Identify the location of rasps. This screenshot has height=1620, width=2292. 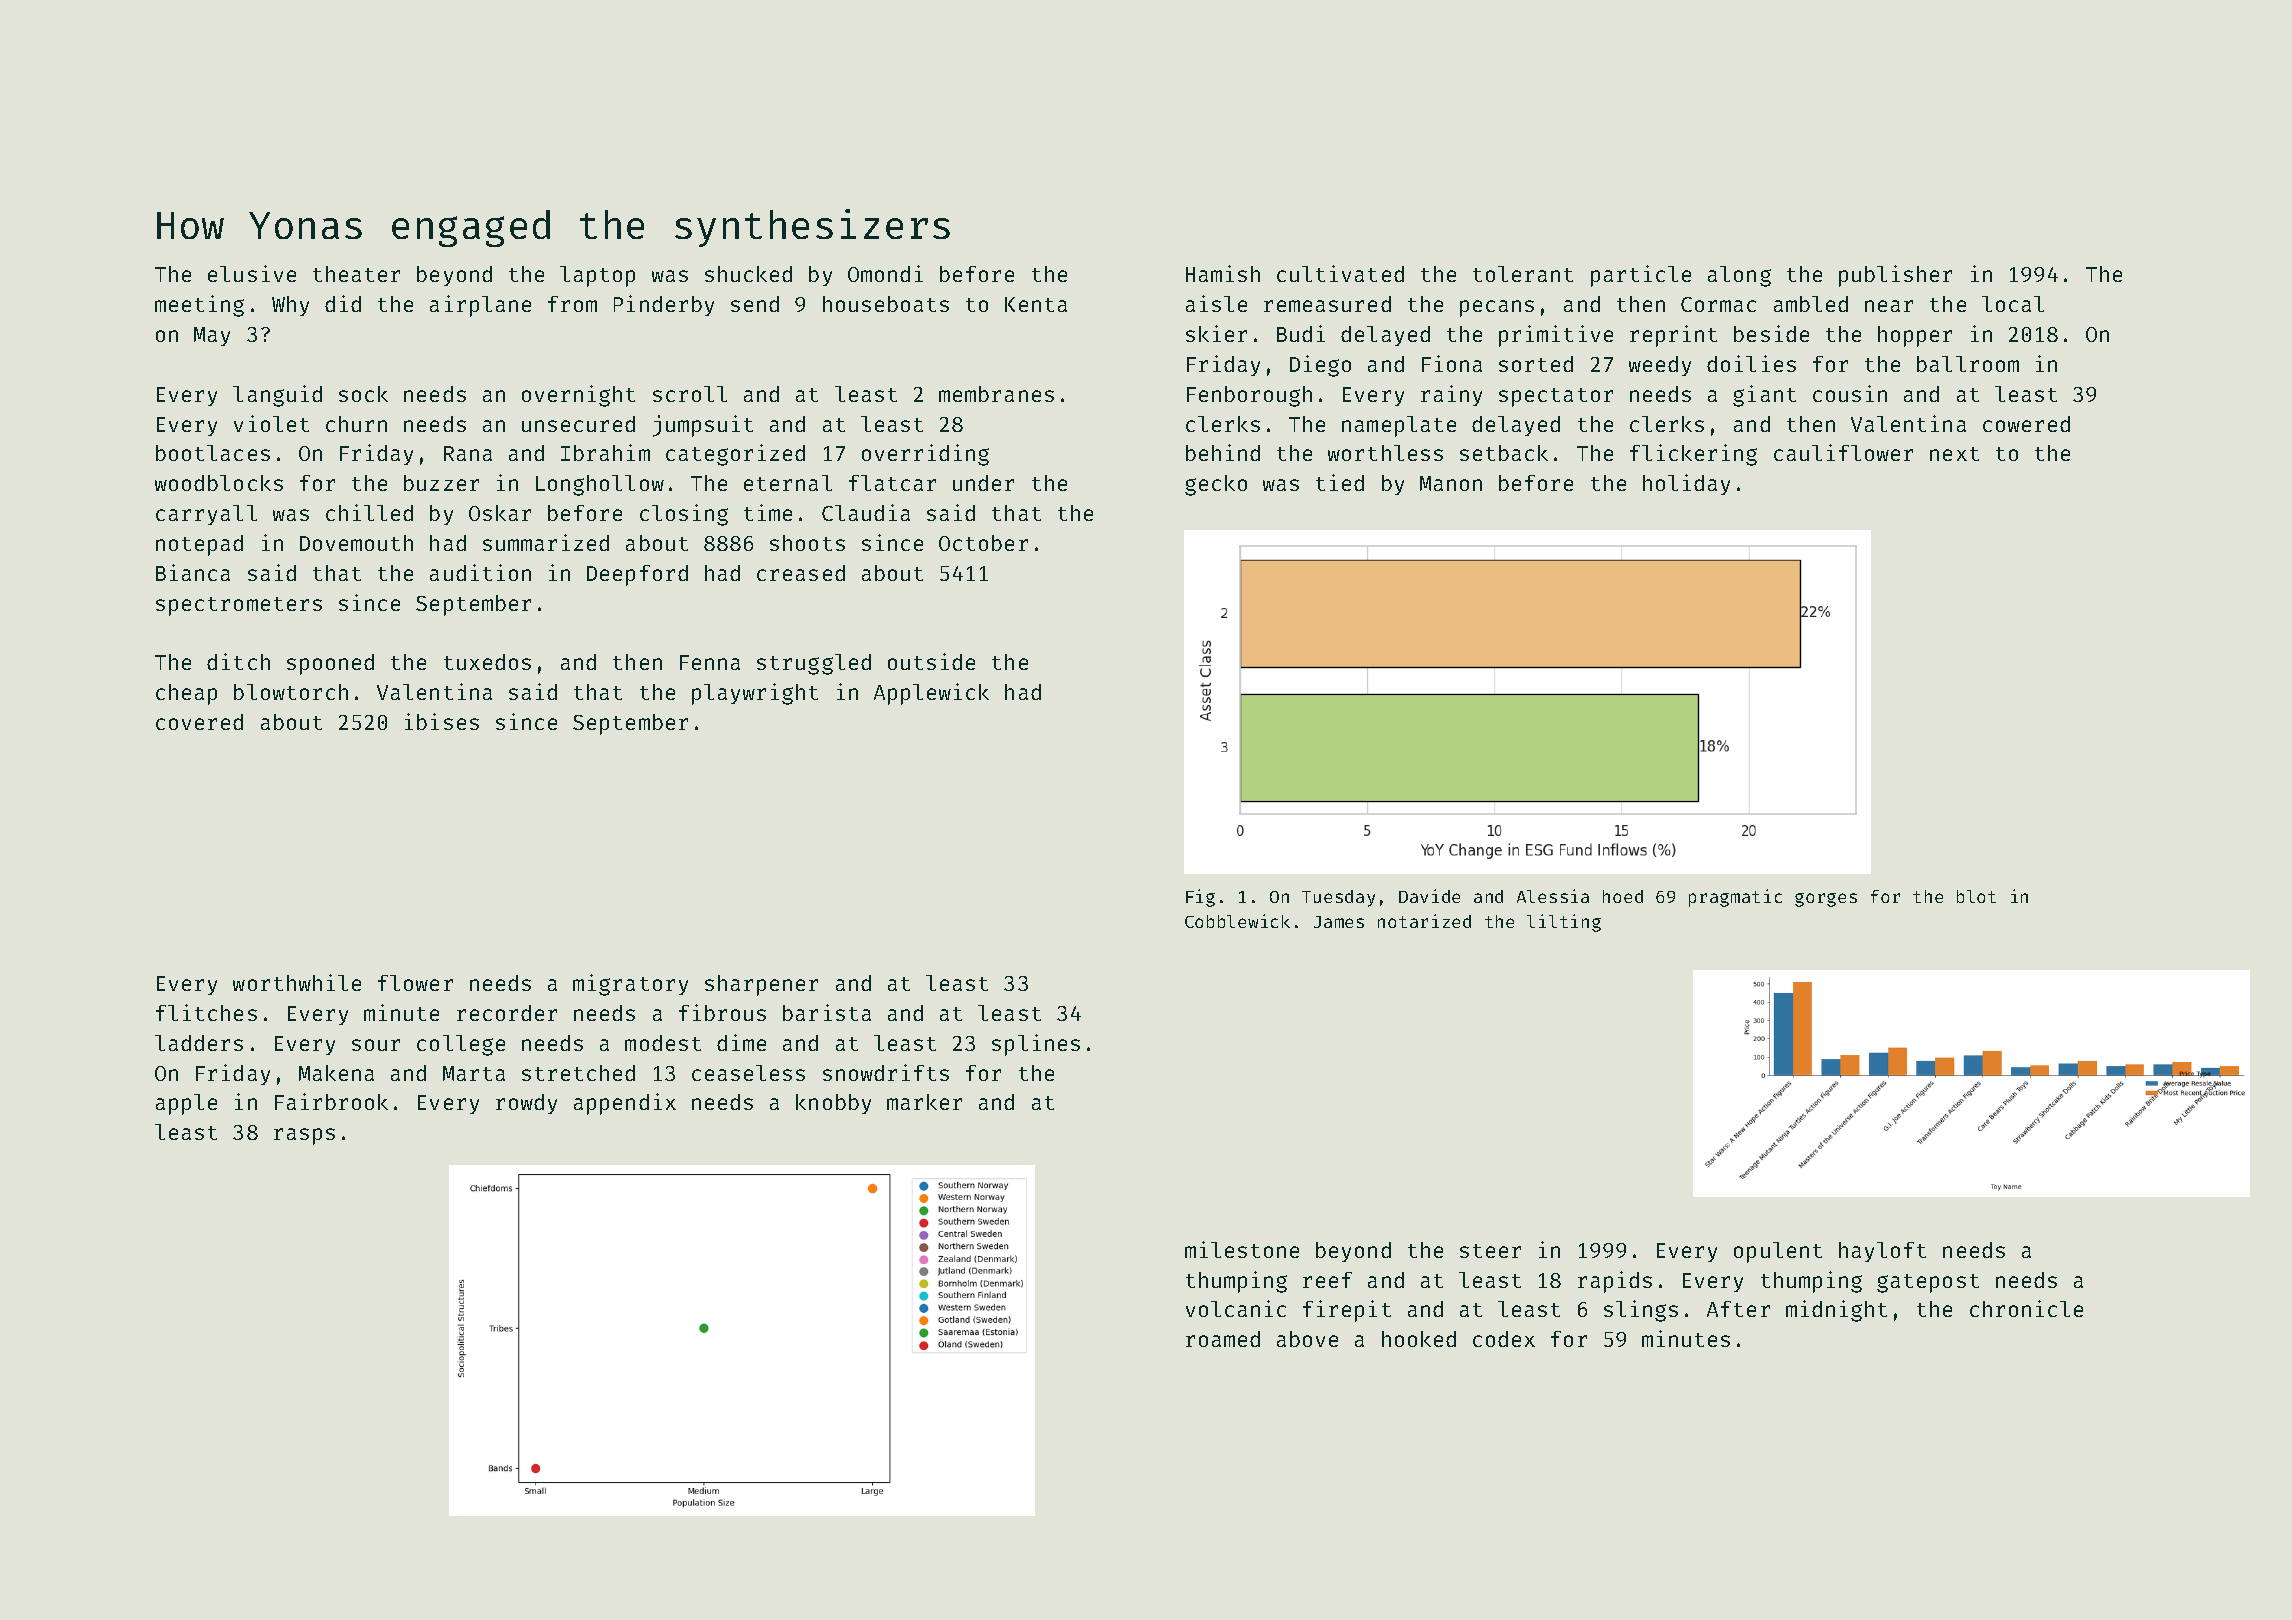
(304, 1136).
